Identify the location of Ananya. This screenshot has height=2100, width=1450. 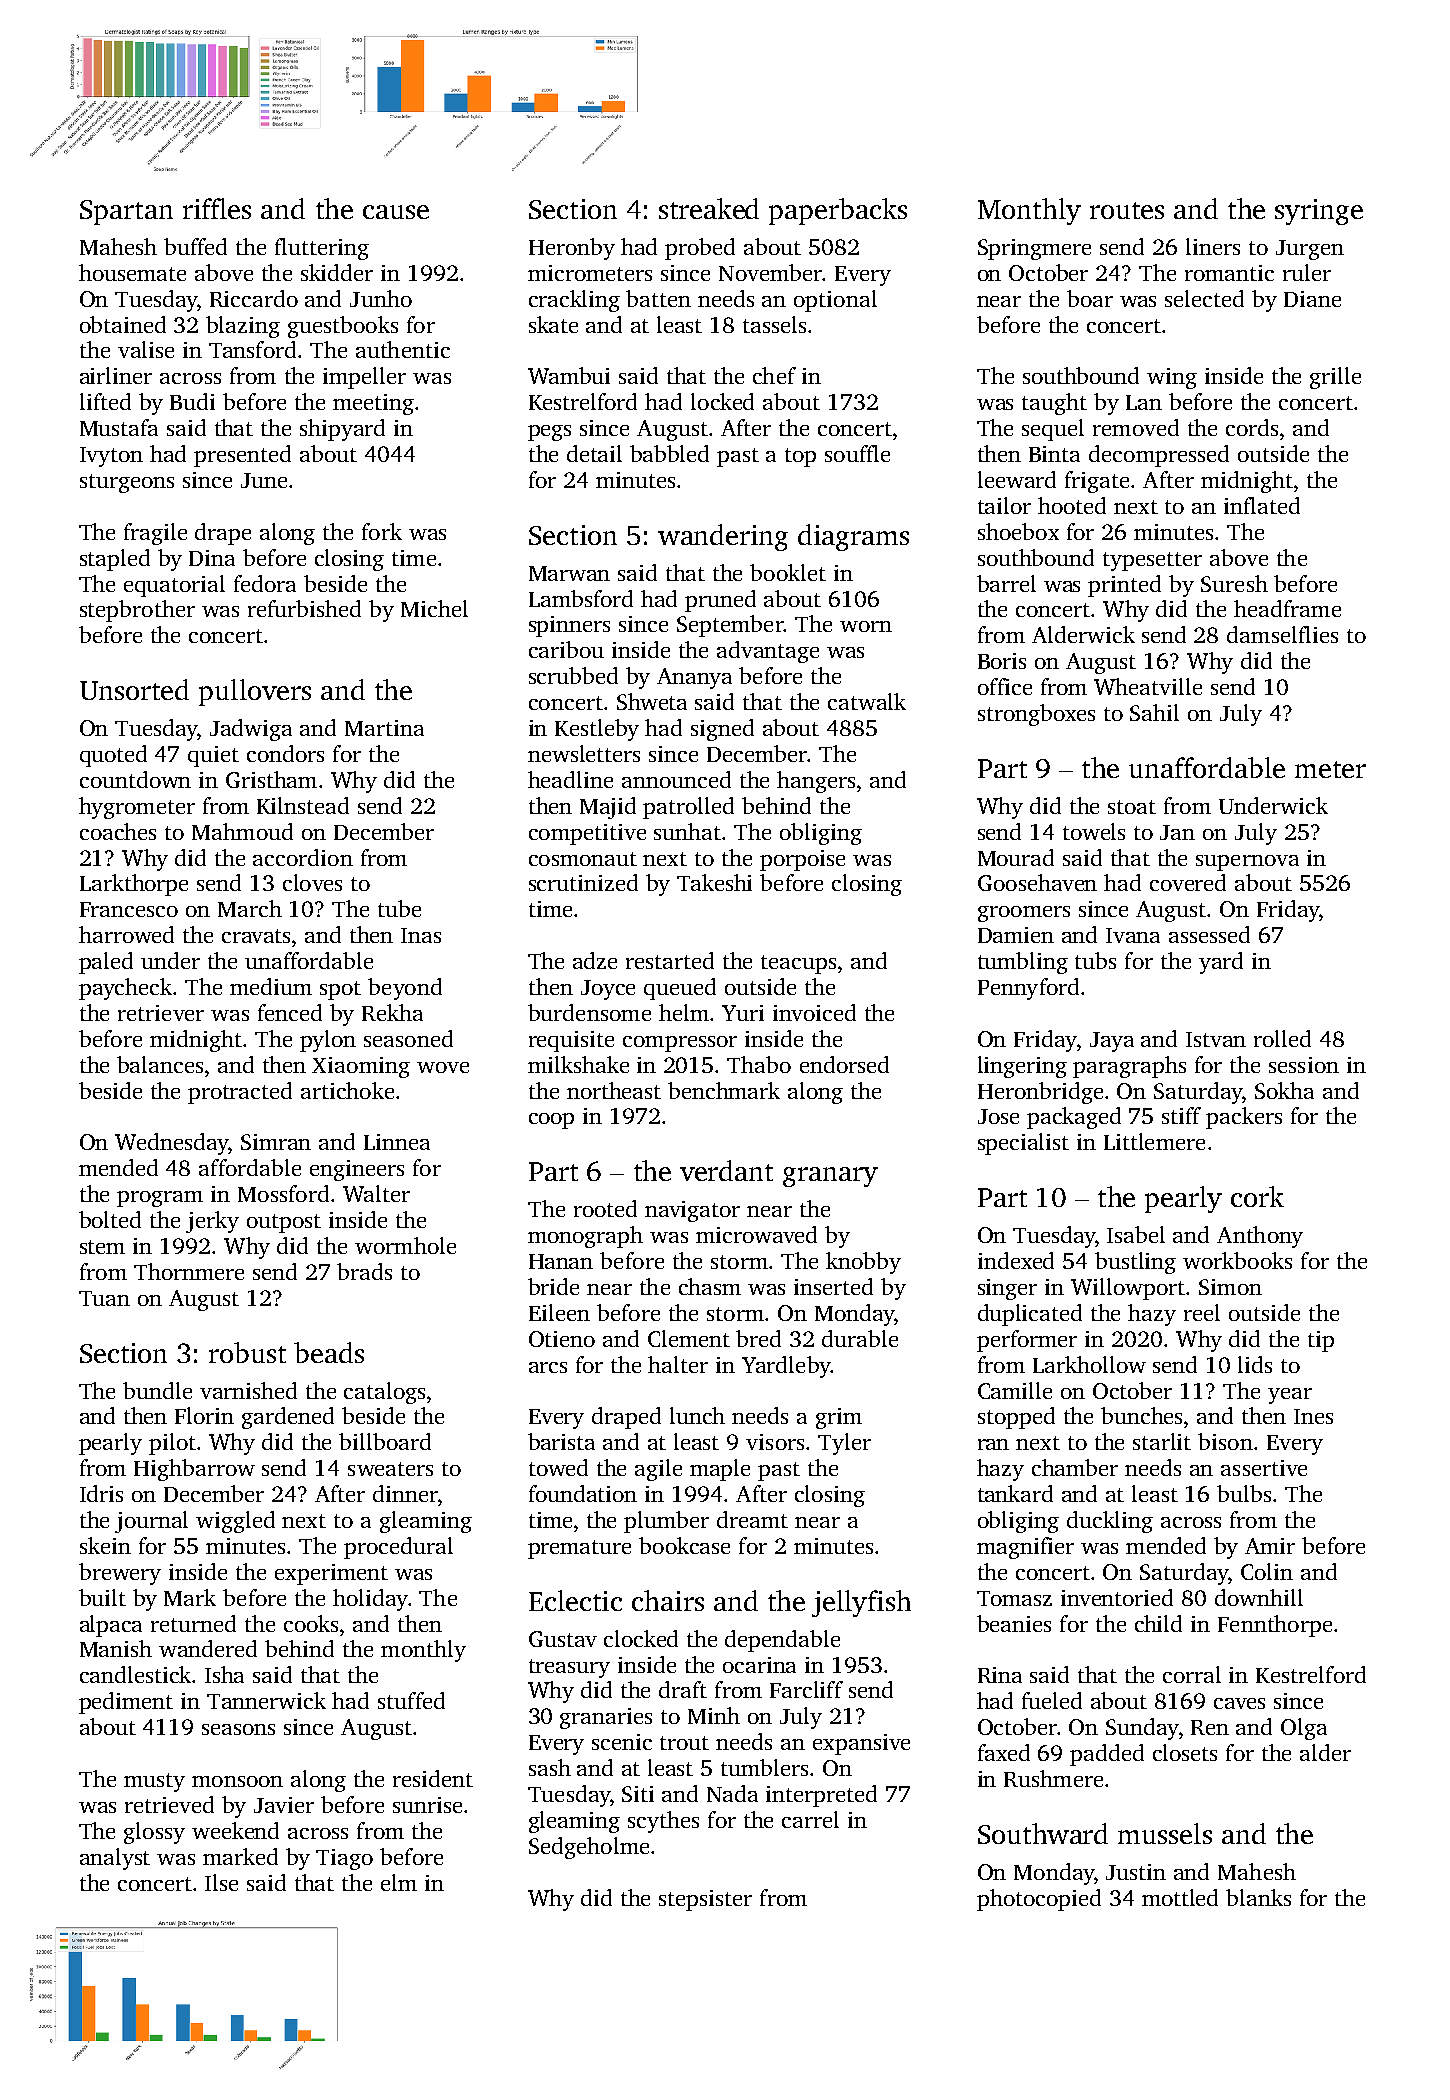
(694, 678).
